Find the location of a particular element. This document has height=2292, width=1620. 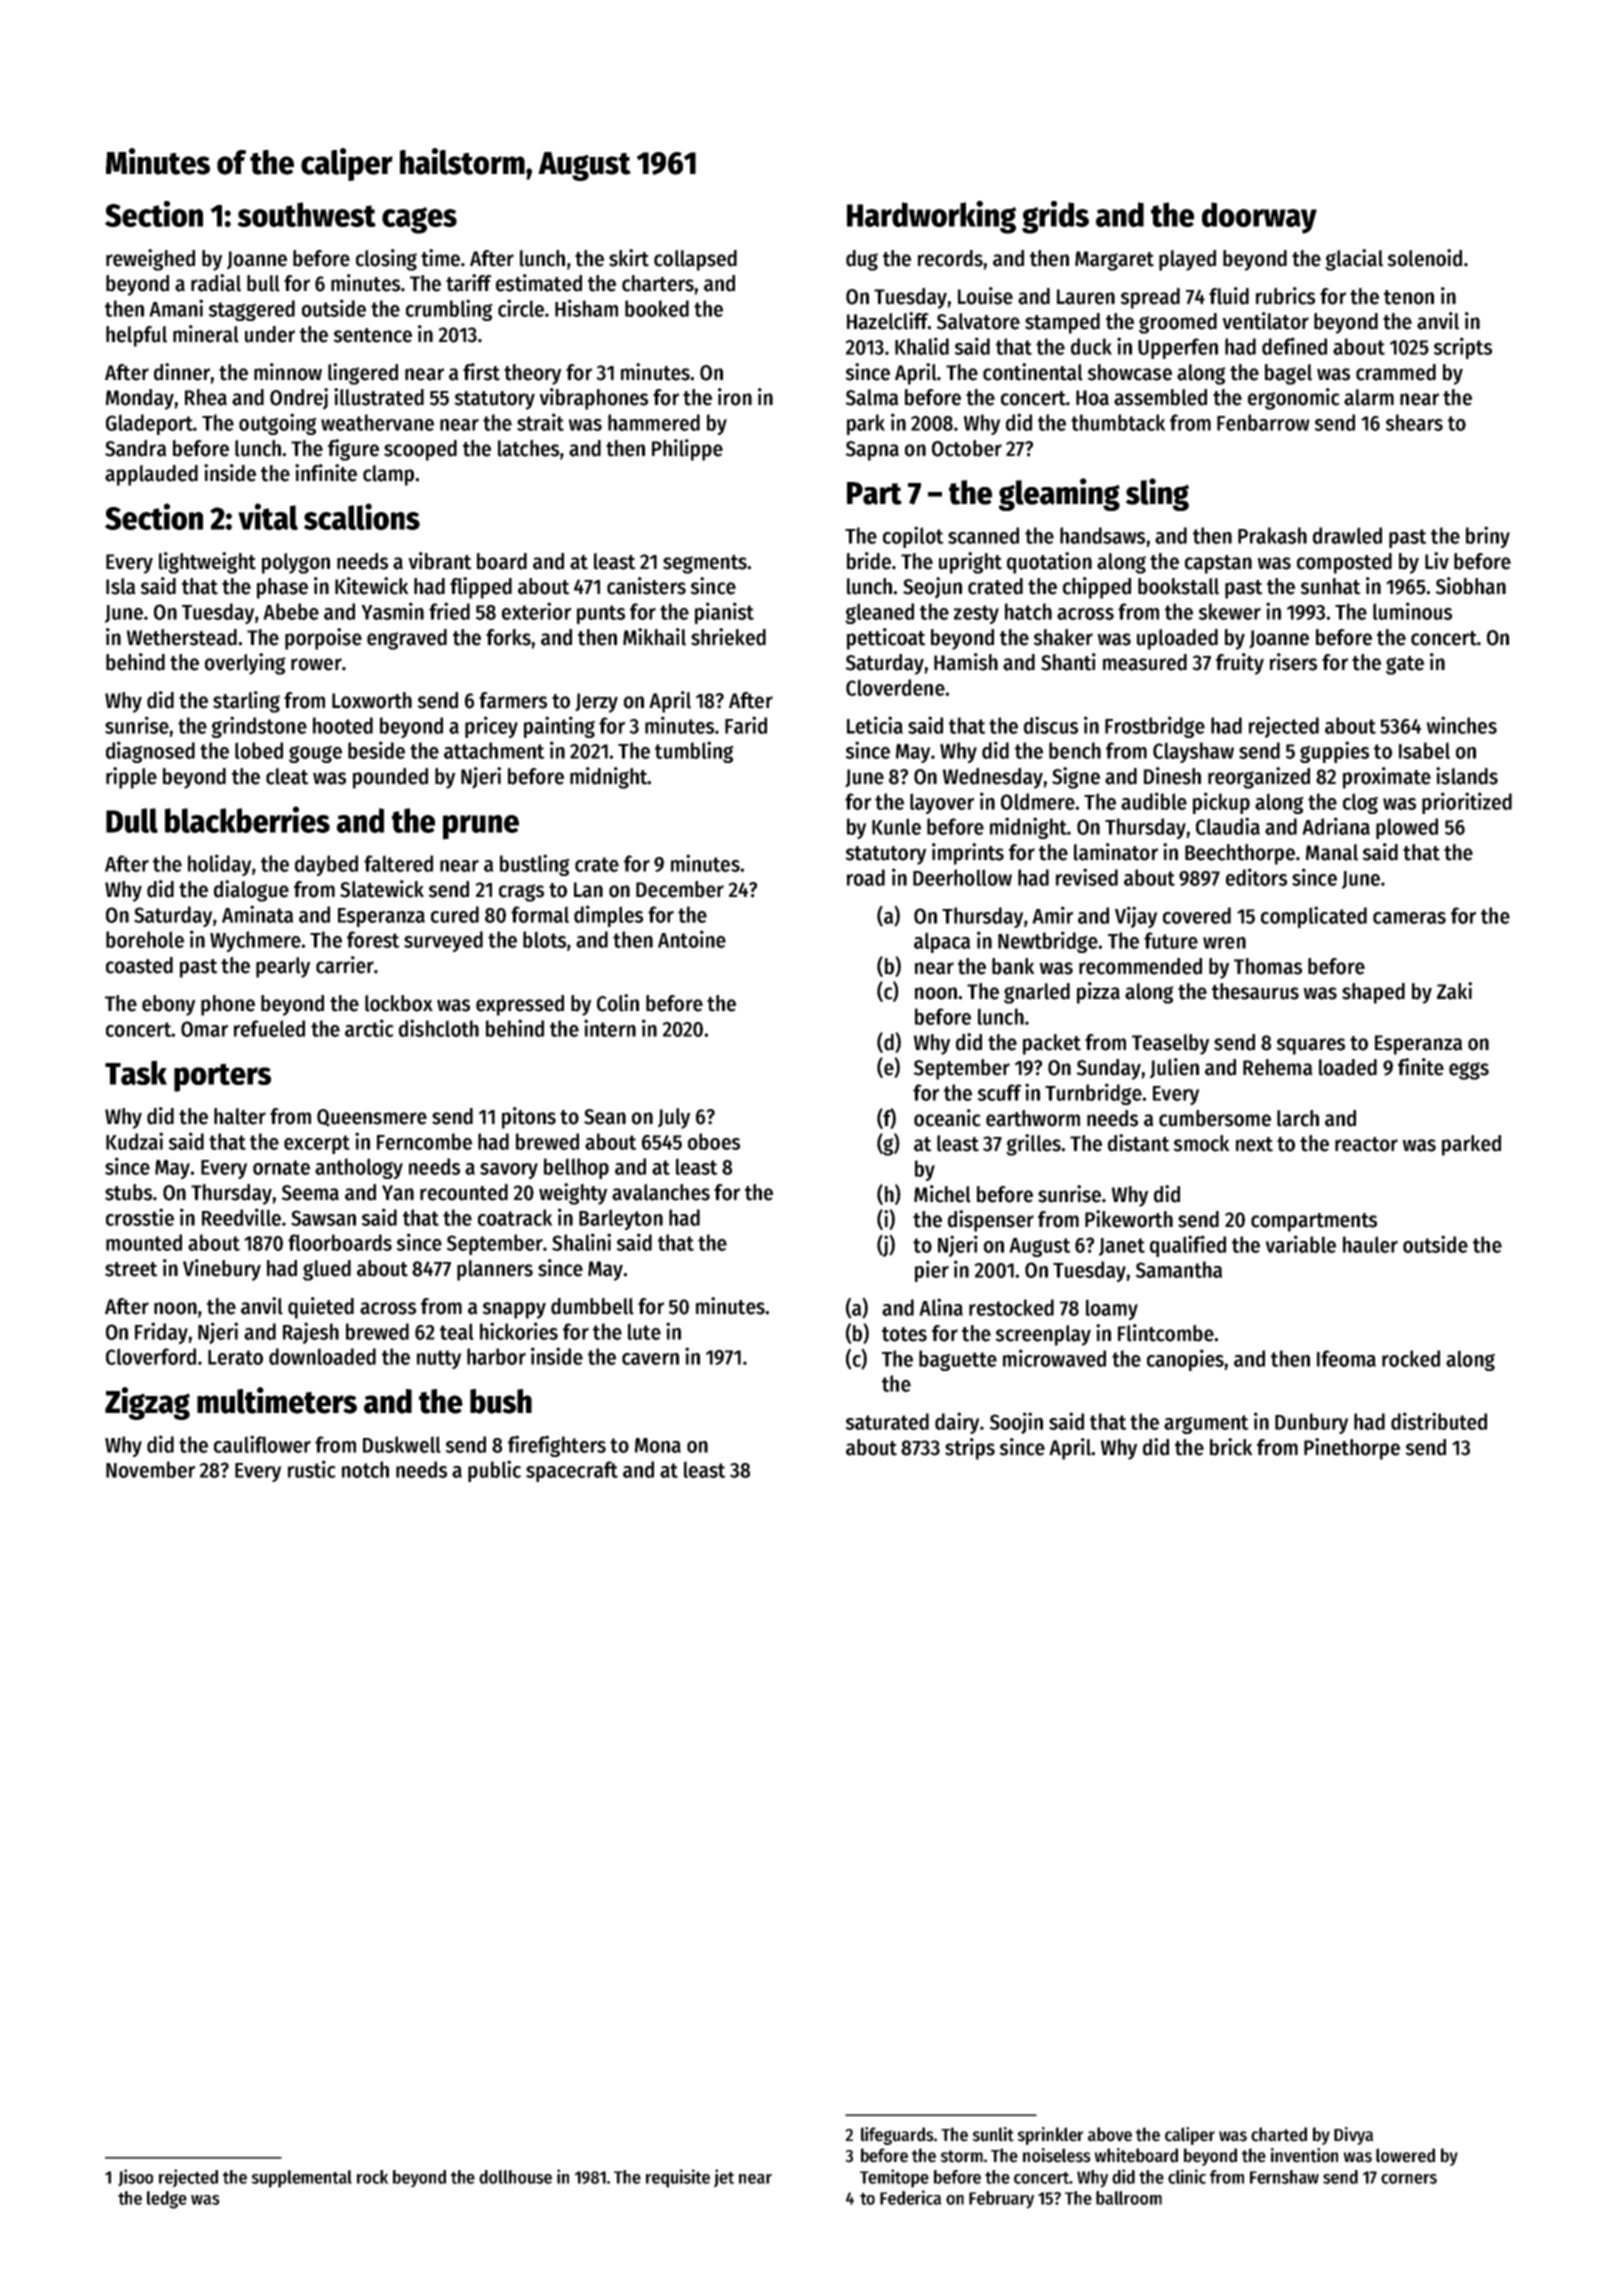

Mona is located at coordinates (658, 1445).
